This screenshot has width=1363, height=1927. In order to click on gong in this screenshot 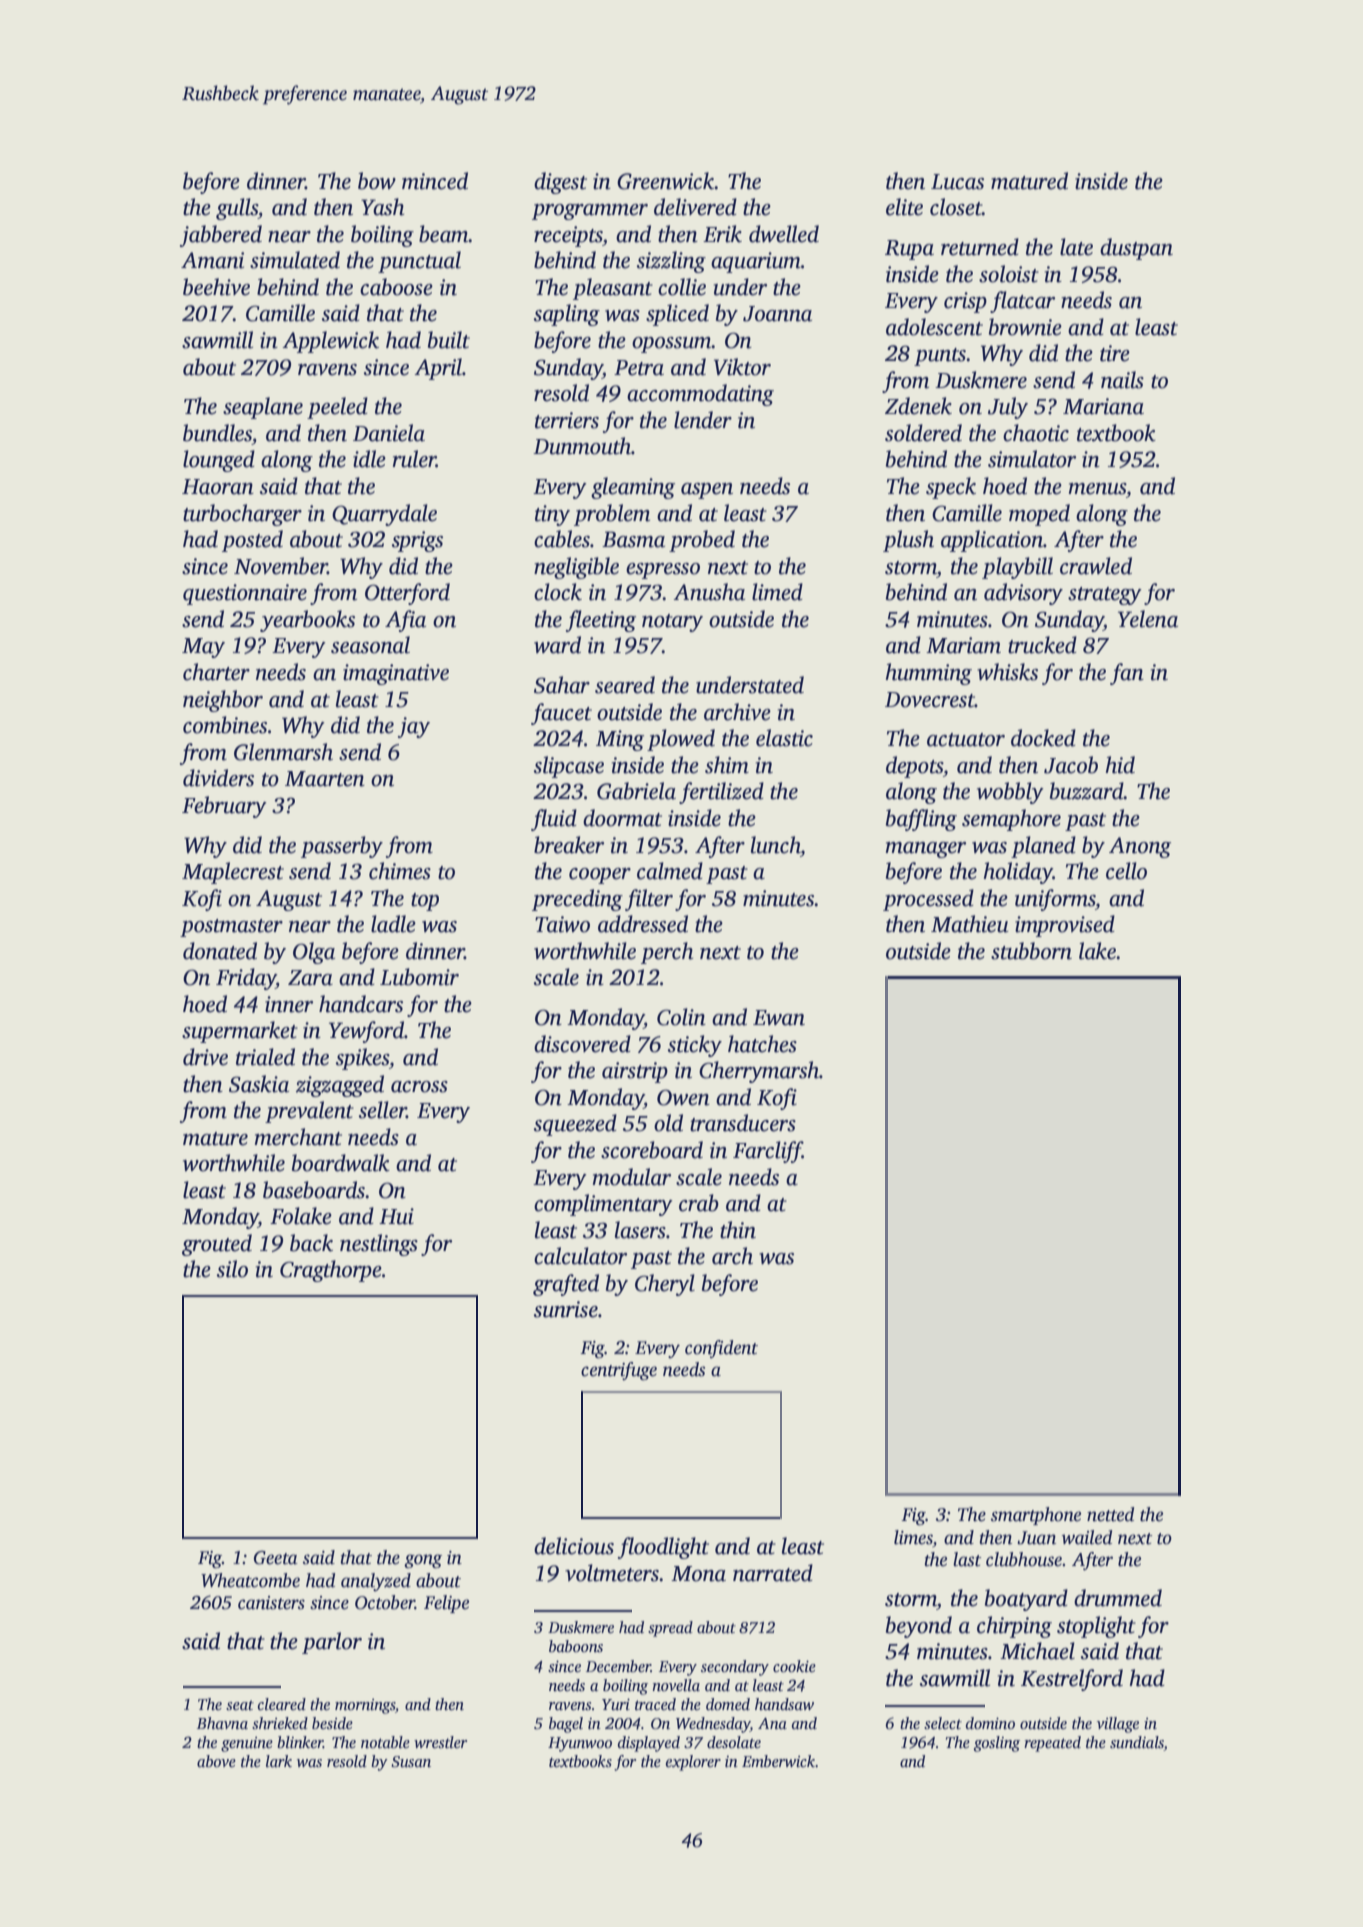, I will do `click(423, 1561)`.
